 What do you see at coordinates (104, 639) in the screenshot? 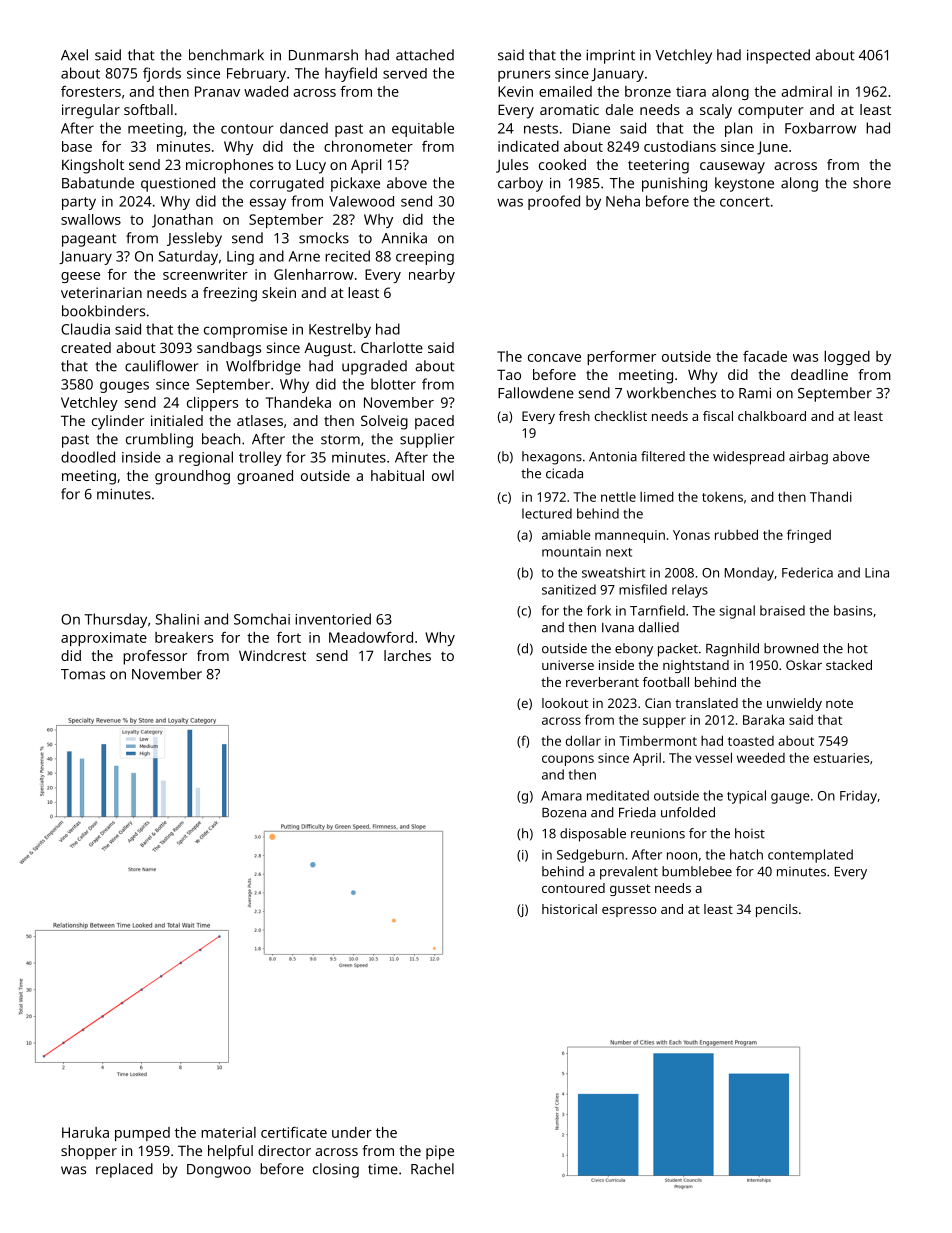
I see `approximate` at bounding box center [104, 639].
